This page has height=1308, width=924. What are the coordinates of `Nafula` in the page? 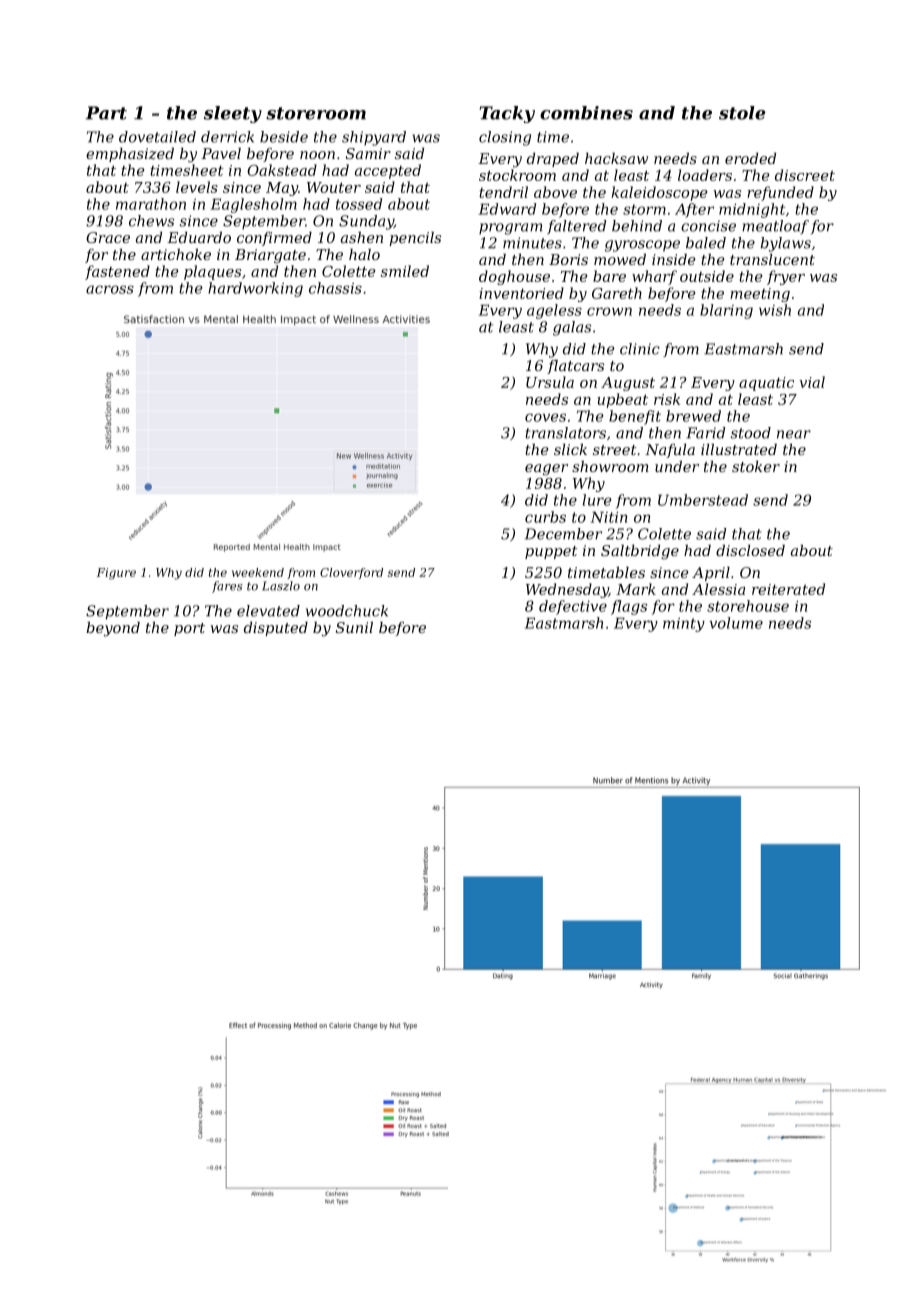 It's located at (670, 451).
